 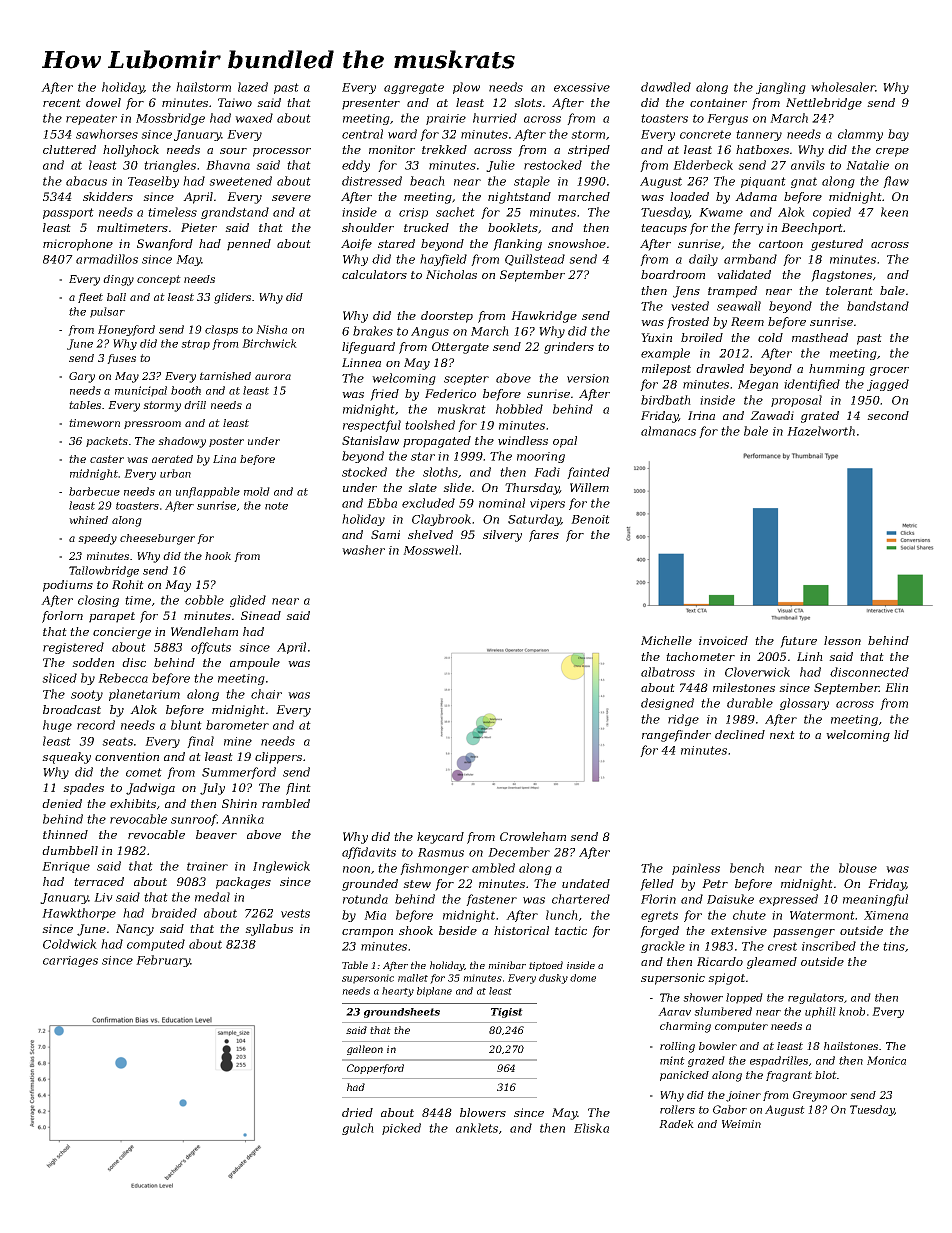 I want to click on felled, so click(x=657, y=885).
